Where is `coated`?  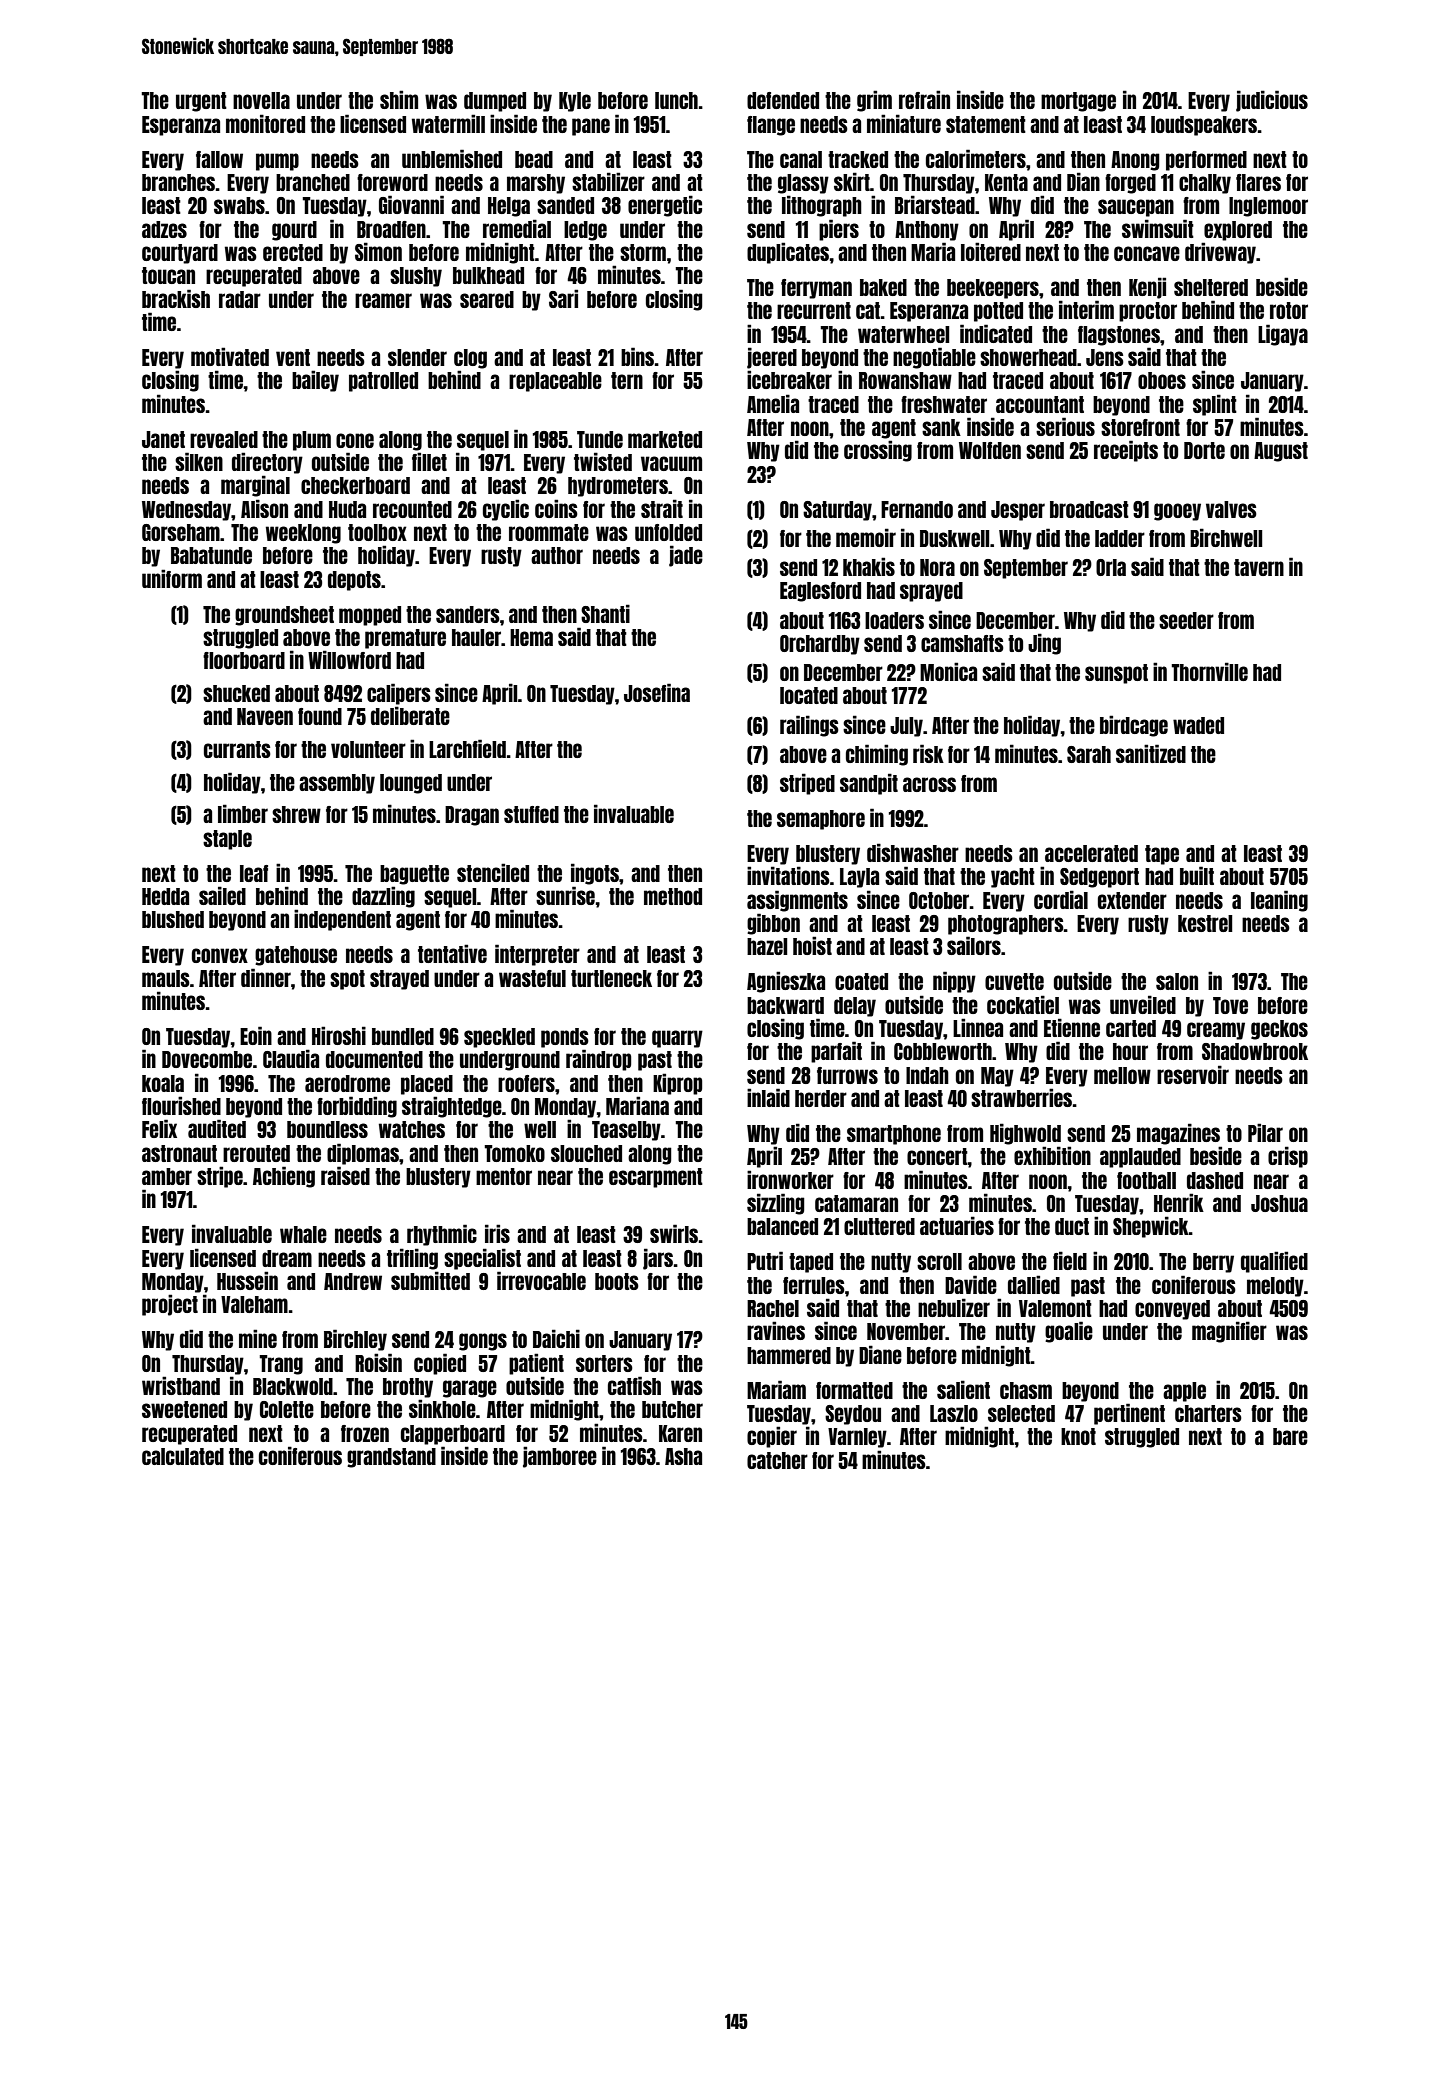
coated is located at coordinates (861, 981).
